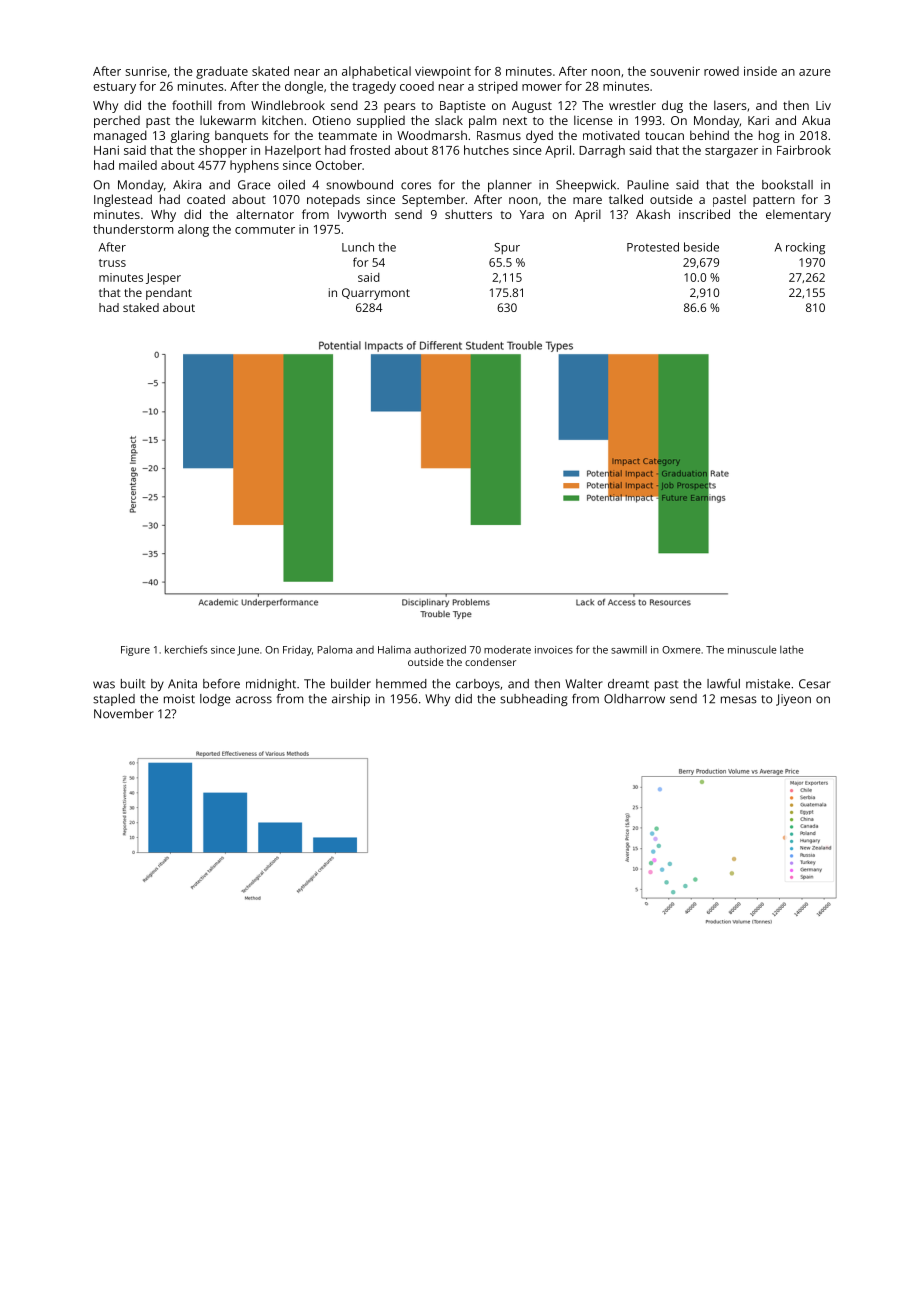 This document has width=924, height=1308. Describe the element at coordinates (358, 247) in the document. I see `Lunch` at that location.
